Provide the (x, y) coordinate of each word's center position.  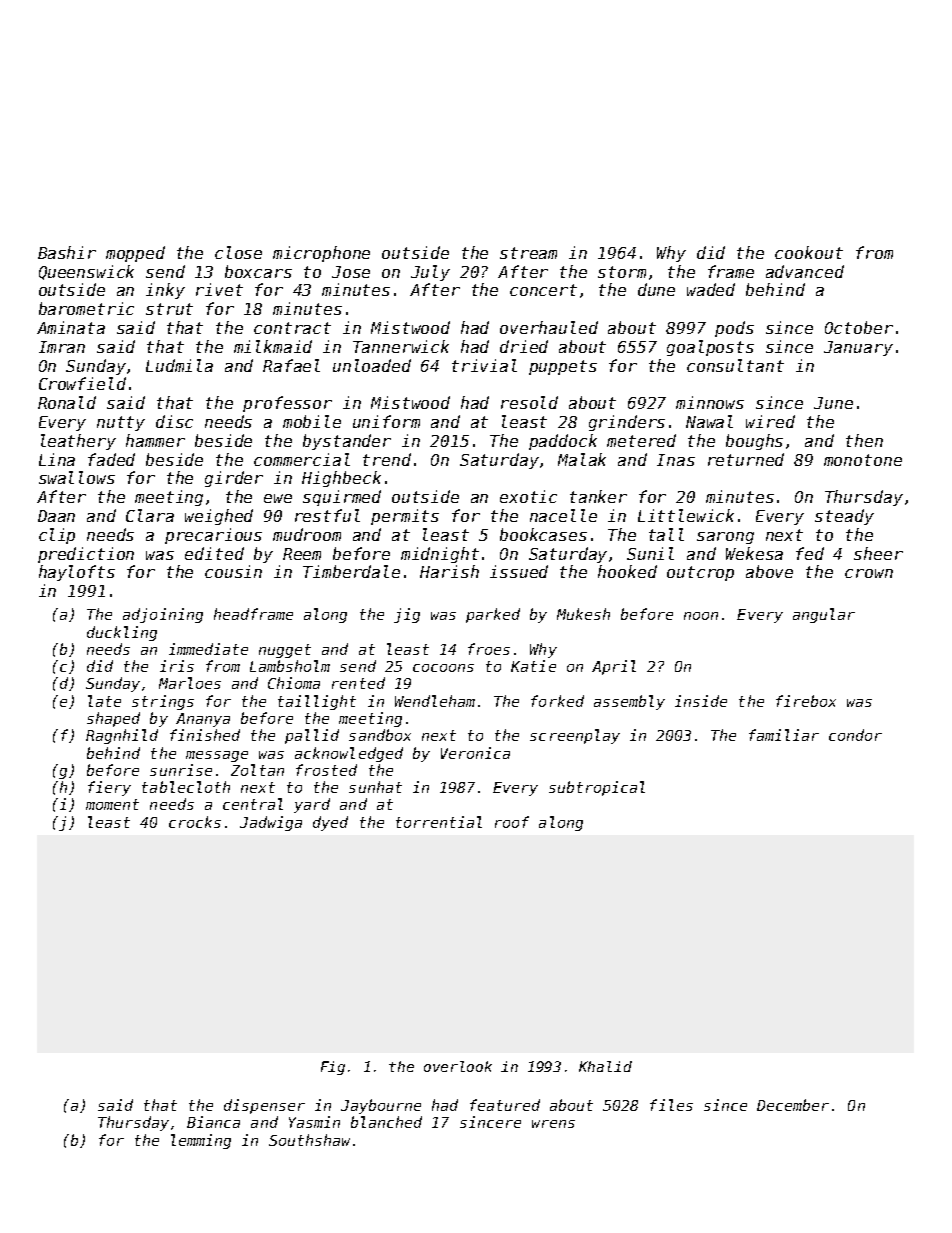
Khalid (605, 1066)
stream (528, 253)
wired (770, 421)
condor (855, 735)
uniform (386, 421)
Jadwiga (271, 823)
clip (57, 536)
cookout (809, 252)
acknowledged (349, 754)
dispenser (264, 1106)
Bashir (67, 252)
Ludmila (179, 365)
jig (407, 615)
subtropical (597, 788)
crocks (195, 822)
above (769, 571)
